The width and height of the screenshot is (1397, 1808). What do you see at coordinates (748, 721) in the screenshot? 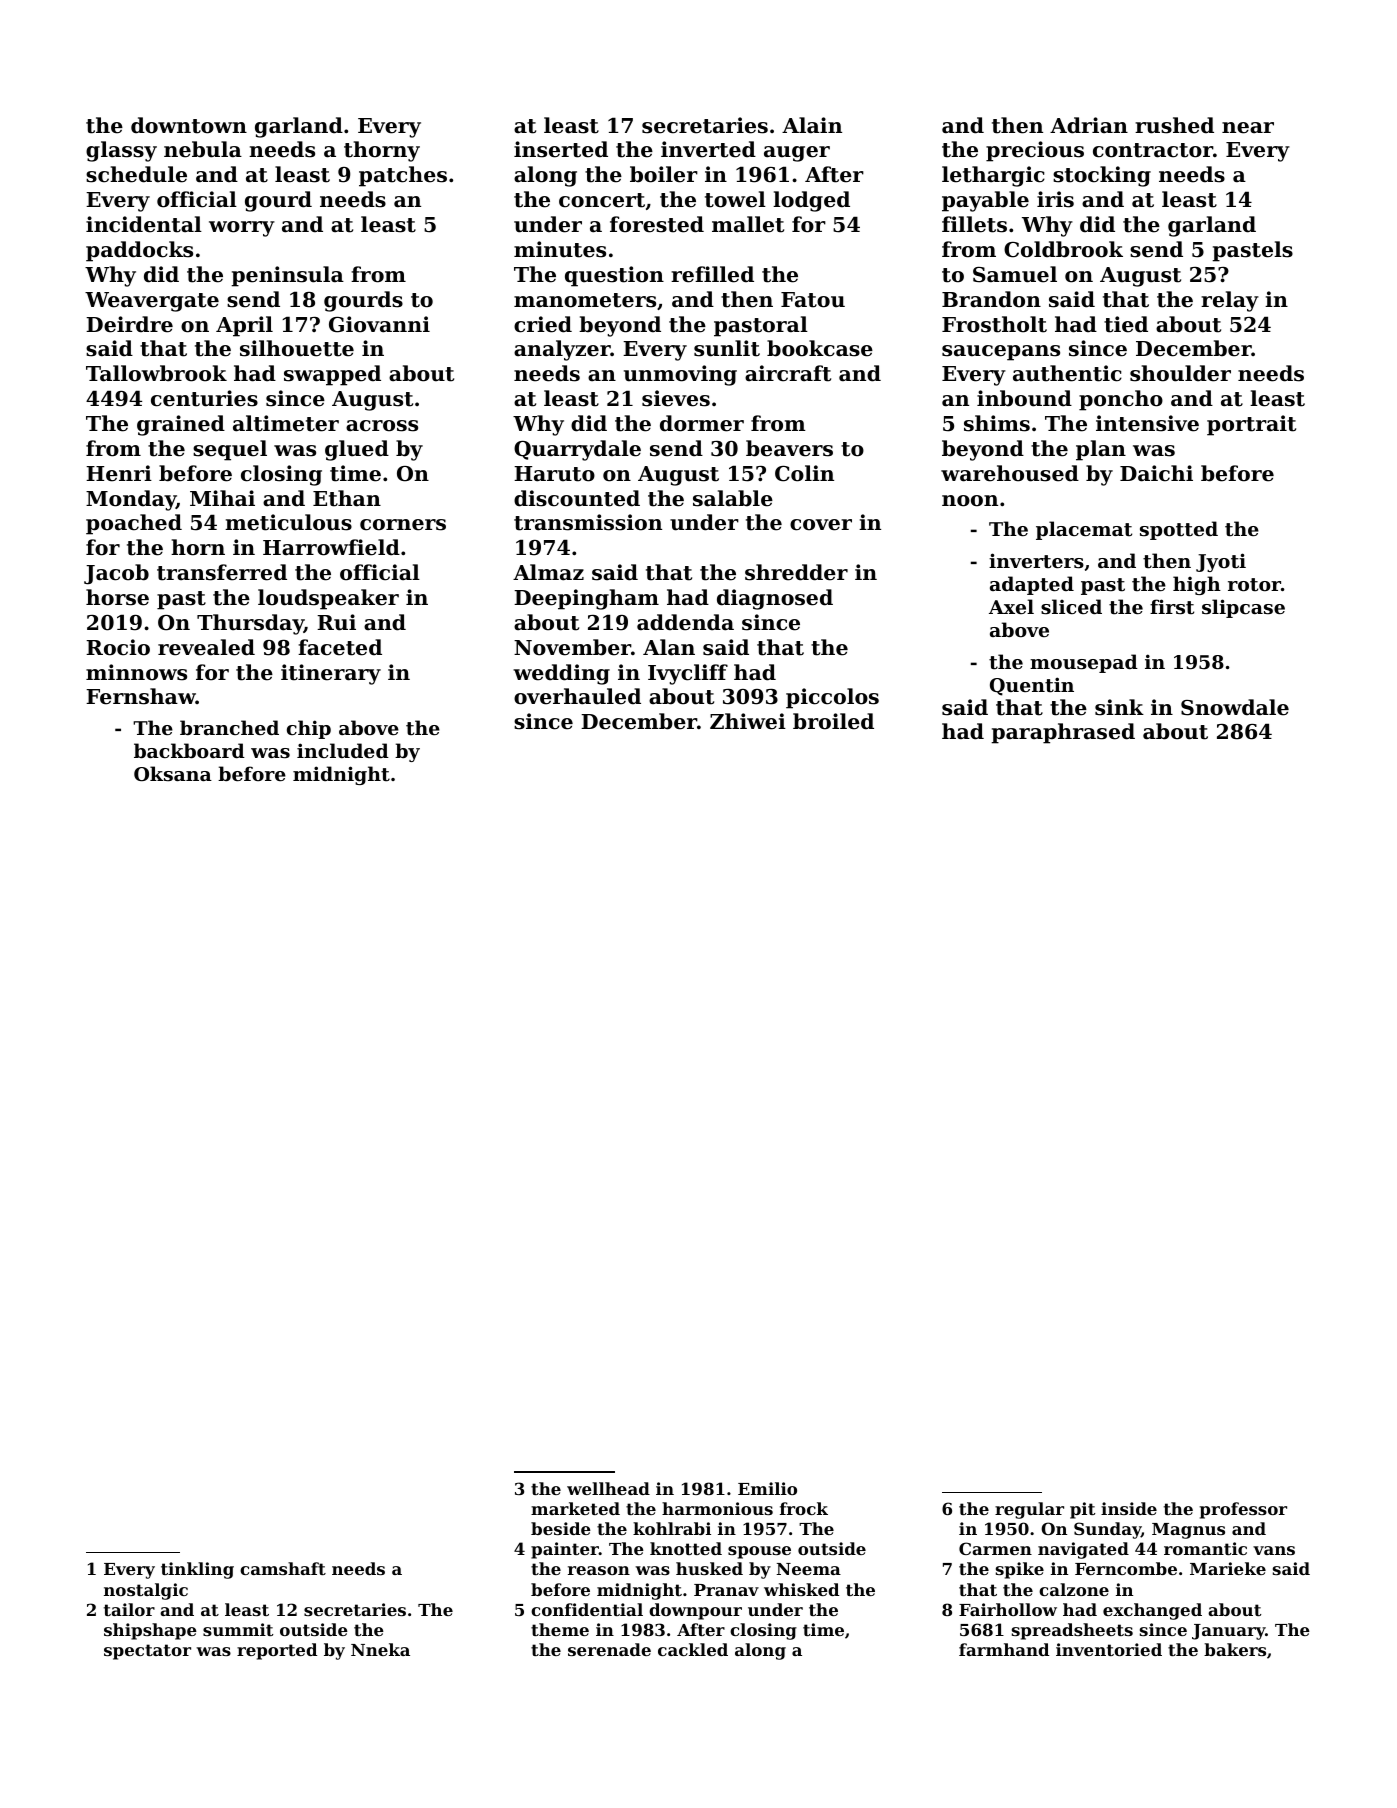
I see `Zhiwei` at bounding box center [748, 721].
